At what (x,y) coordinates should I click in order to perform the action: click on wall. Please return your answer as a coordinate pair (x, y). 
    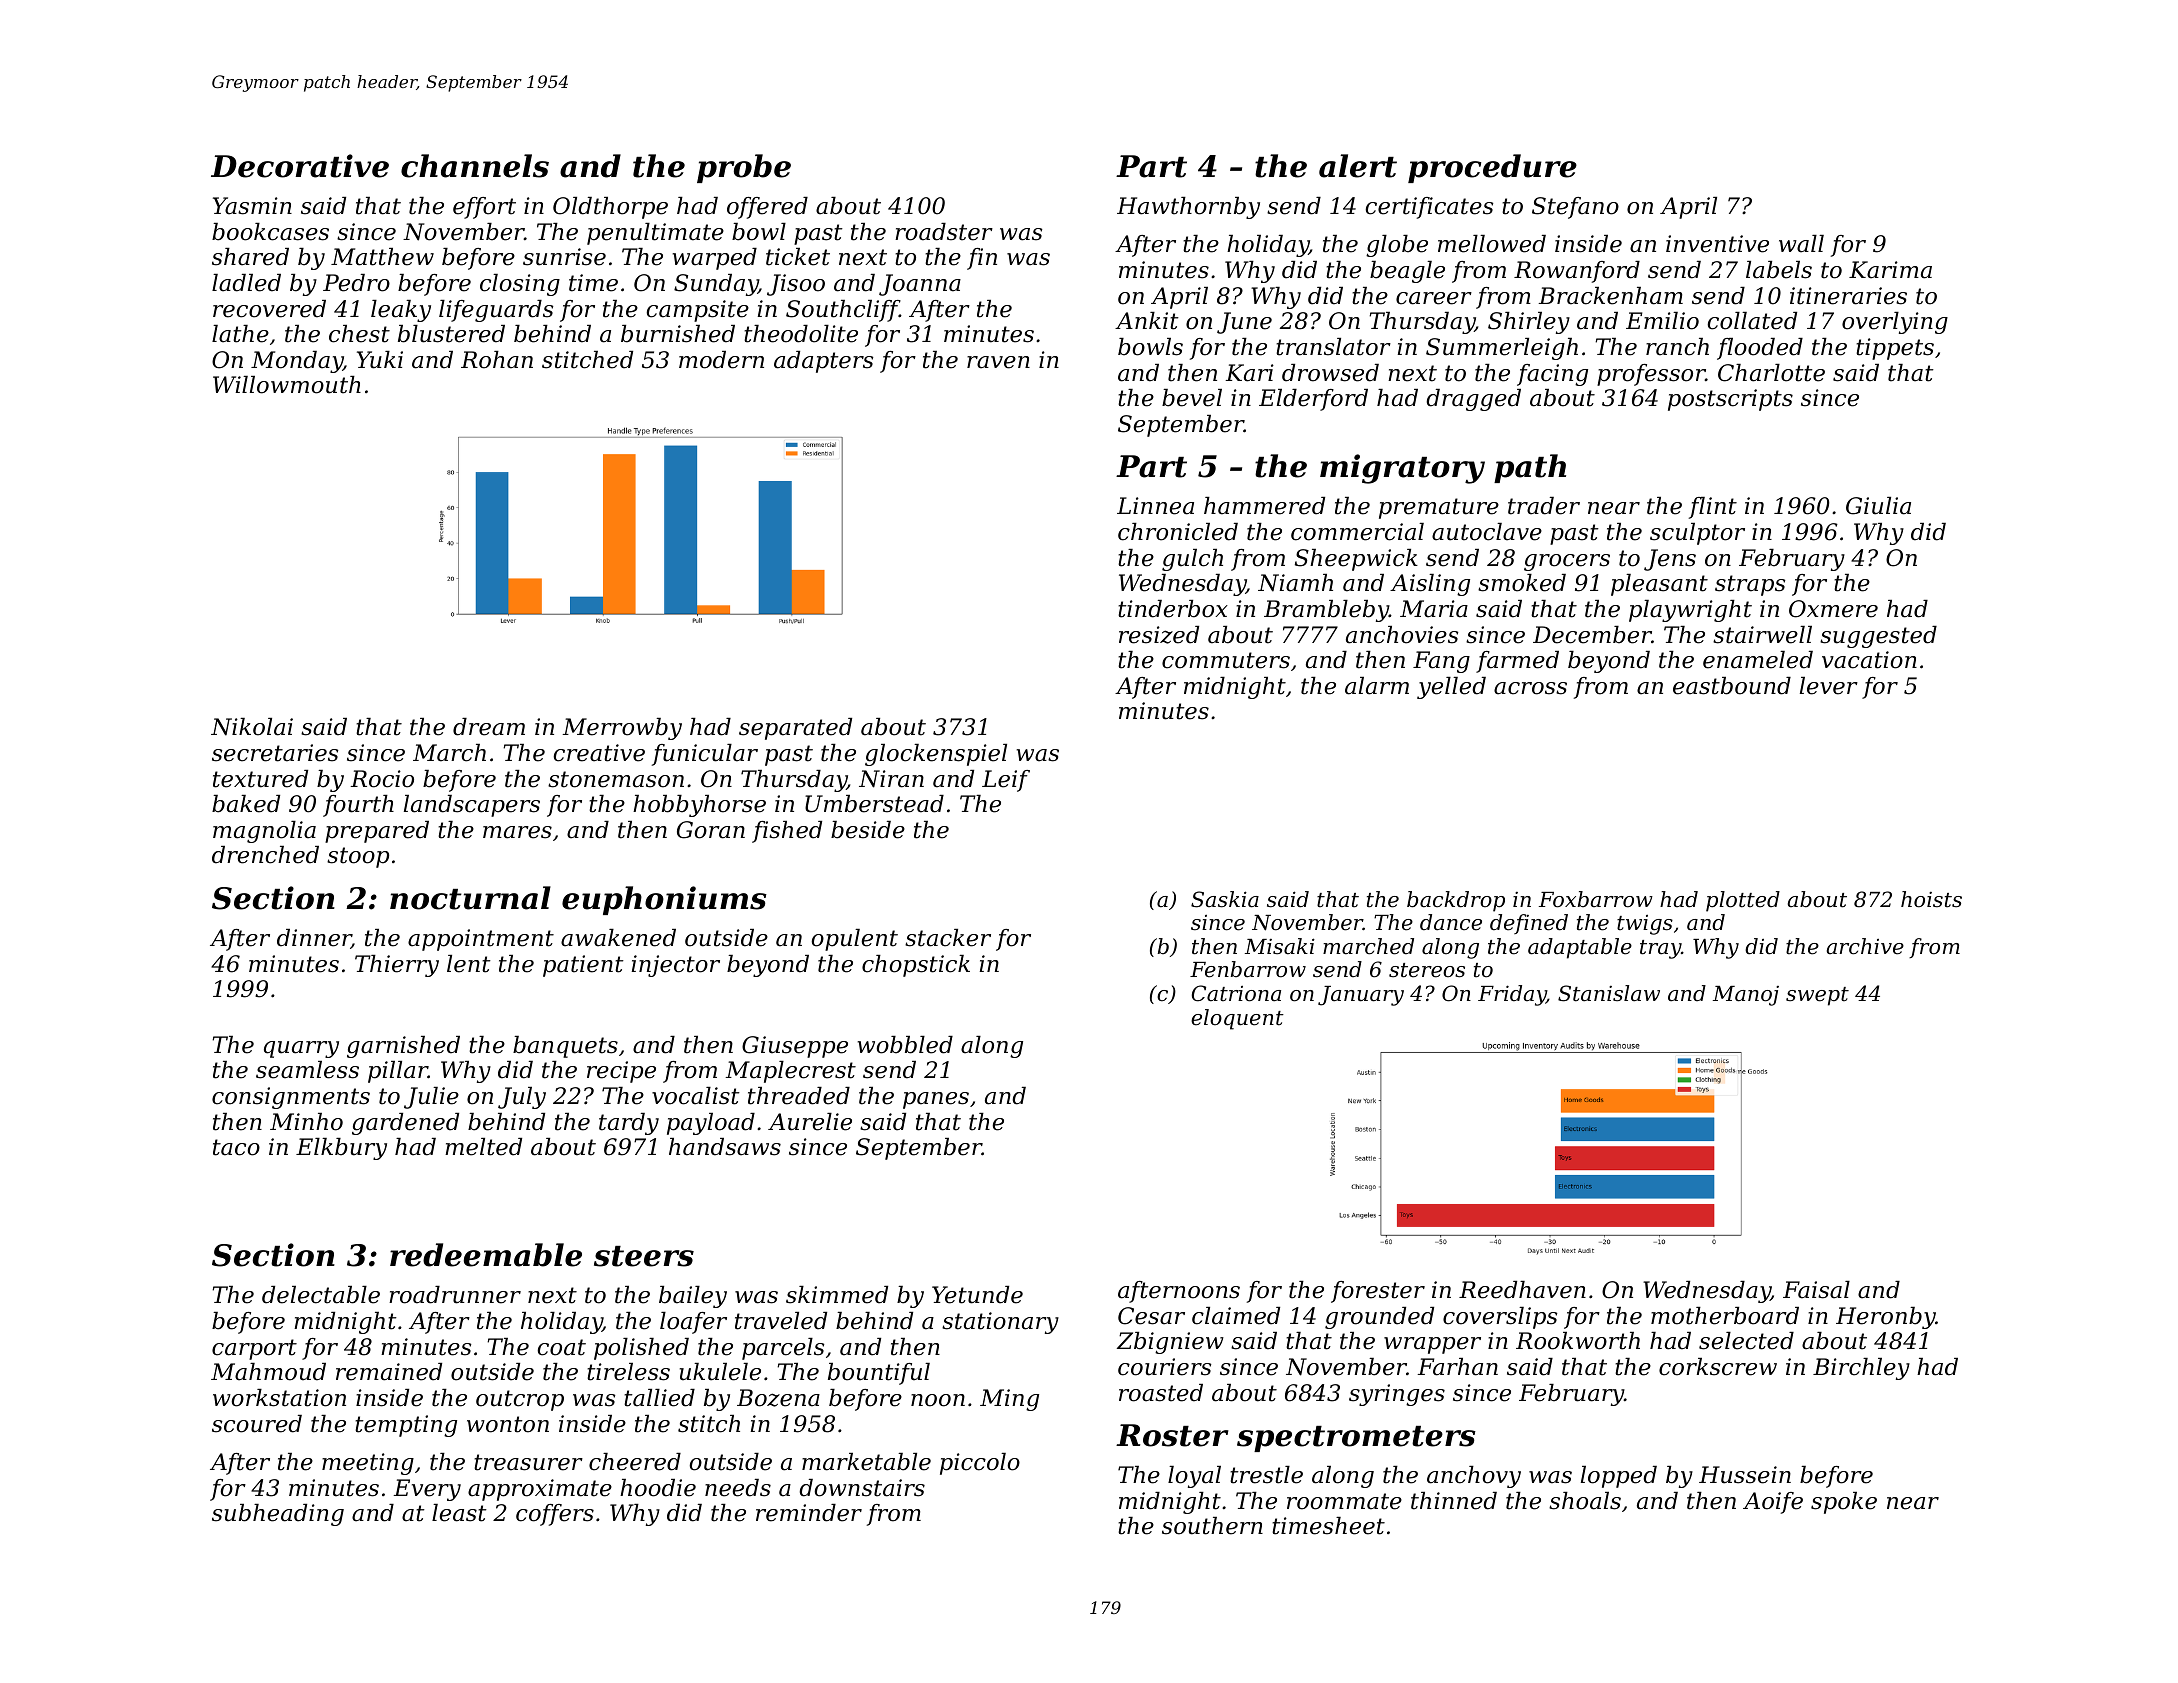
    Looking at the image, I should click on (1801, 244).
